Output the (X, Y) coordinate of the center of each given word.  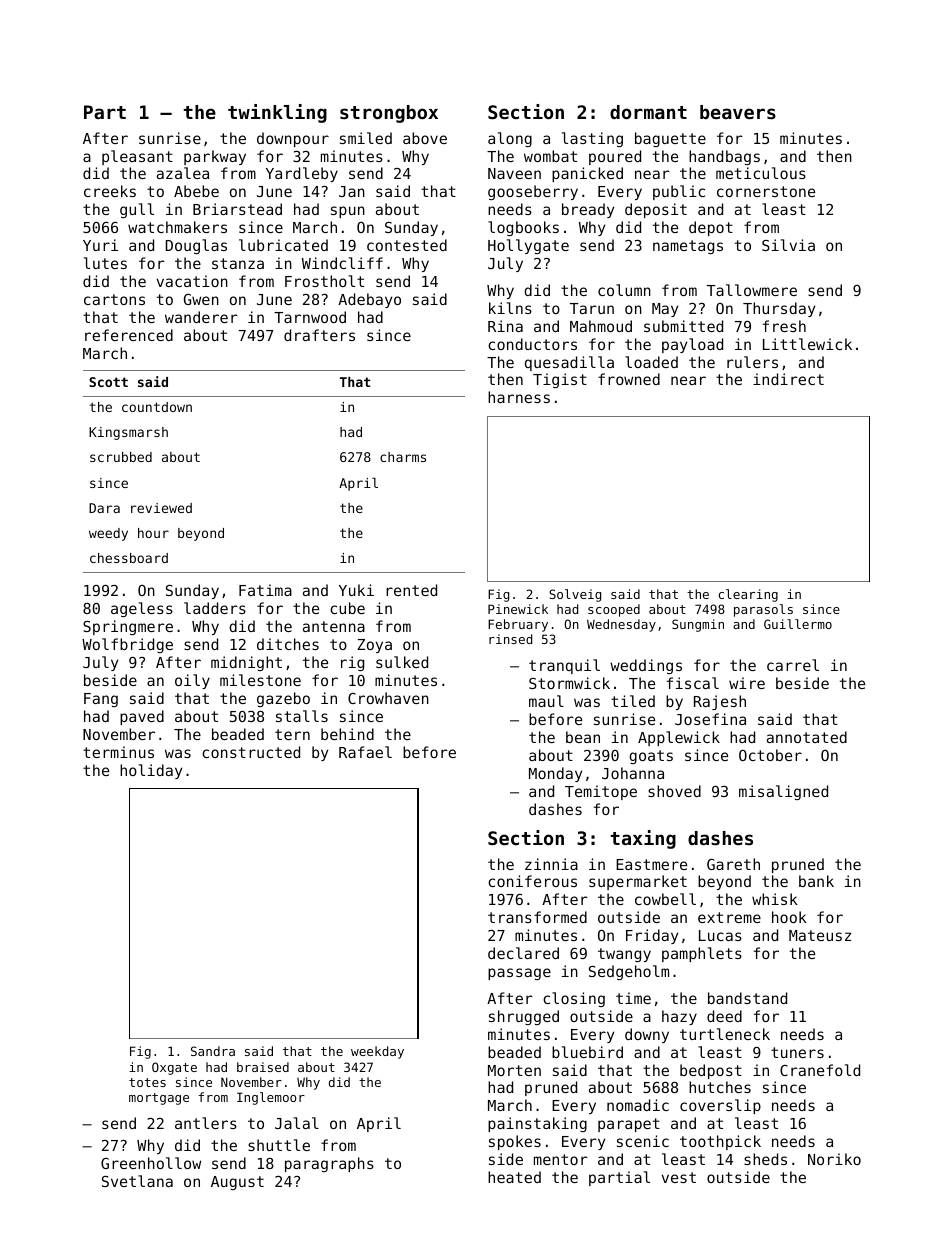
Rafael (365, 752)
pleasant (137, 157)
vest (679, 1177)
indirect (788, 379)
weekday (377, 1052)
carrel (793, 665)
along (510, 139)
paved (142, 717)
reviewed (161, 508)
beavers (738, 112)
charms (403, 457)
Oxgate (174, 1068)
